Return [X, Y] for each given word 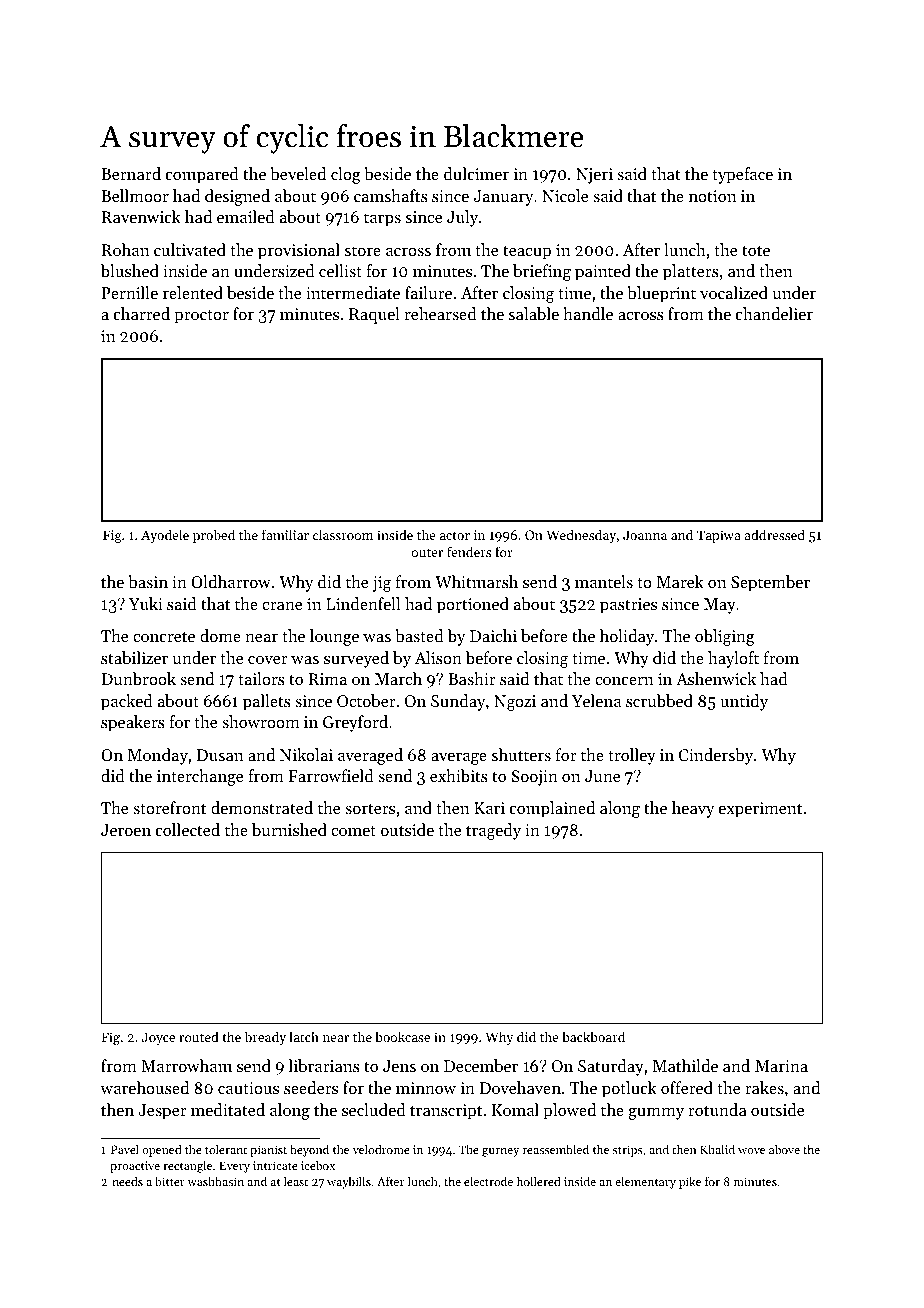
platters [691, 272]
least [296, 1181]
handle [588, 313]
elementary [645, 1182]
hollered [538, 1181]
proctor [201, 317]
